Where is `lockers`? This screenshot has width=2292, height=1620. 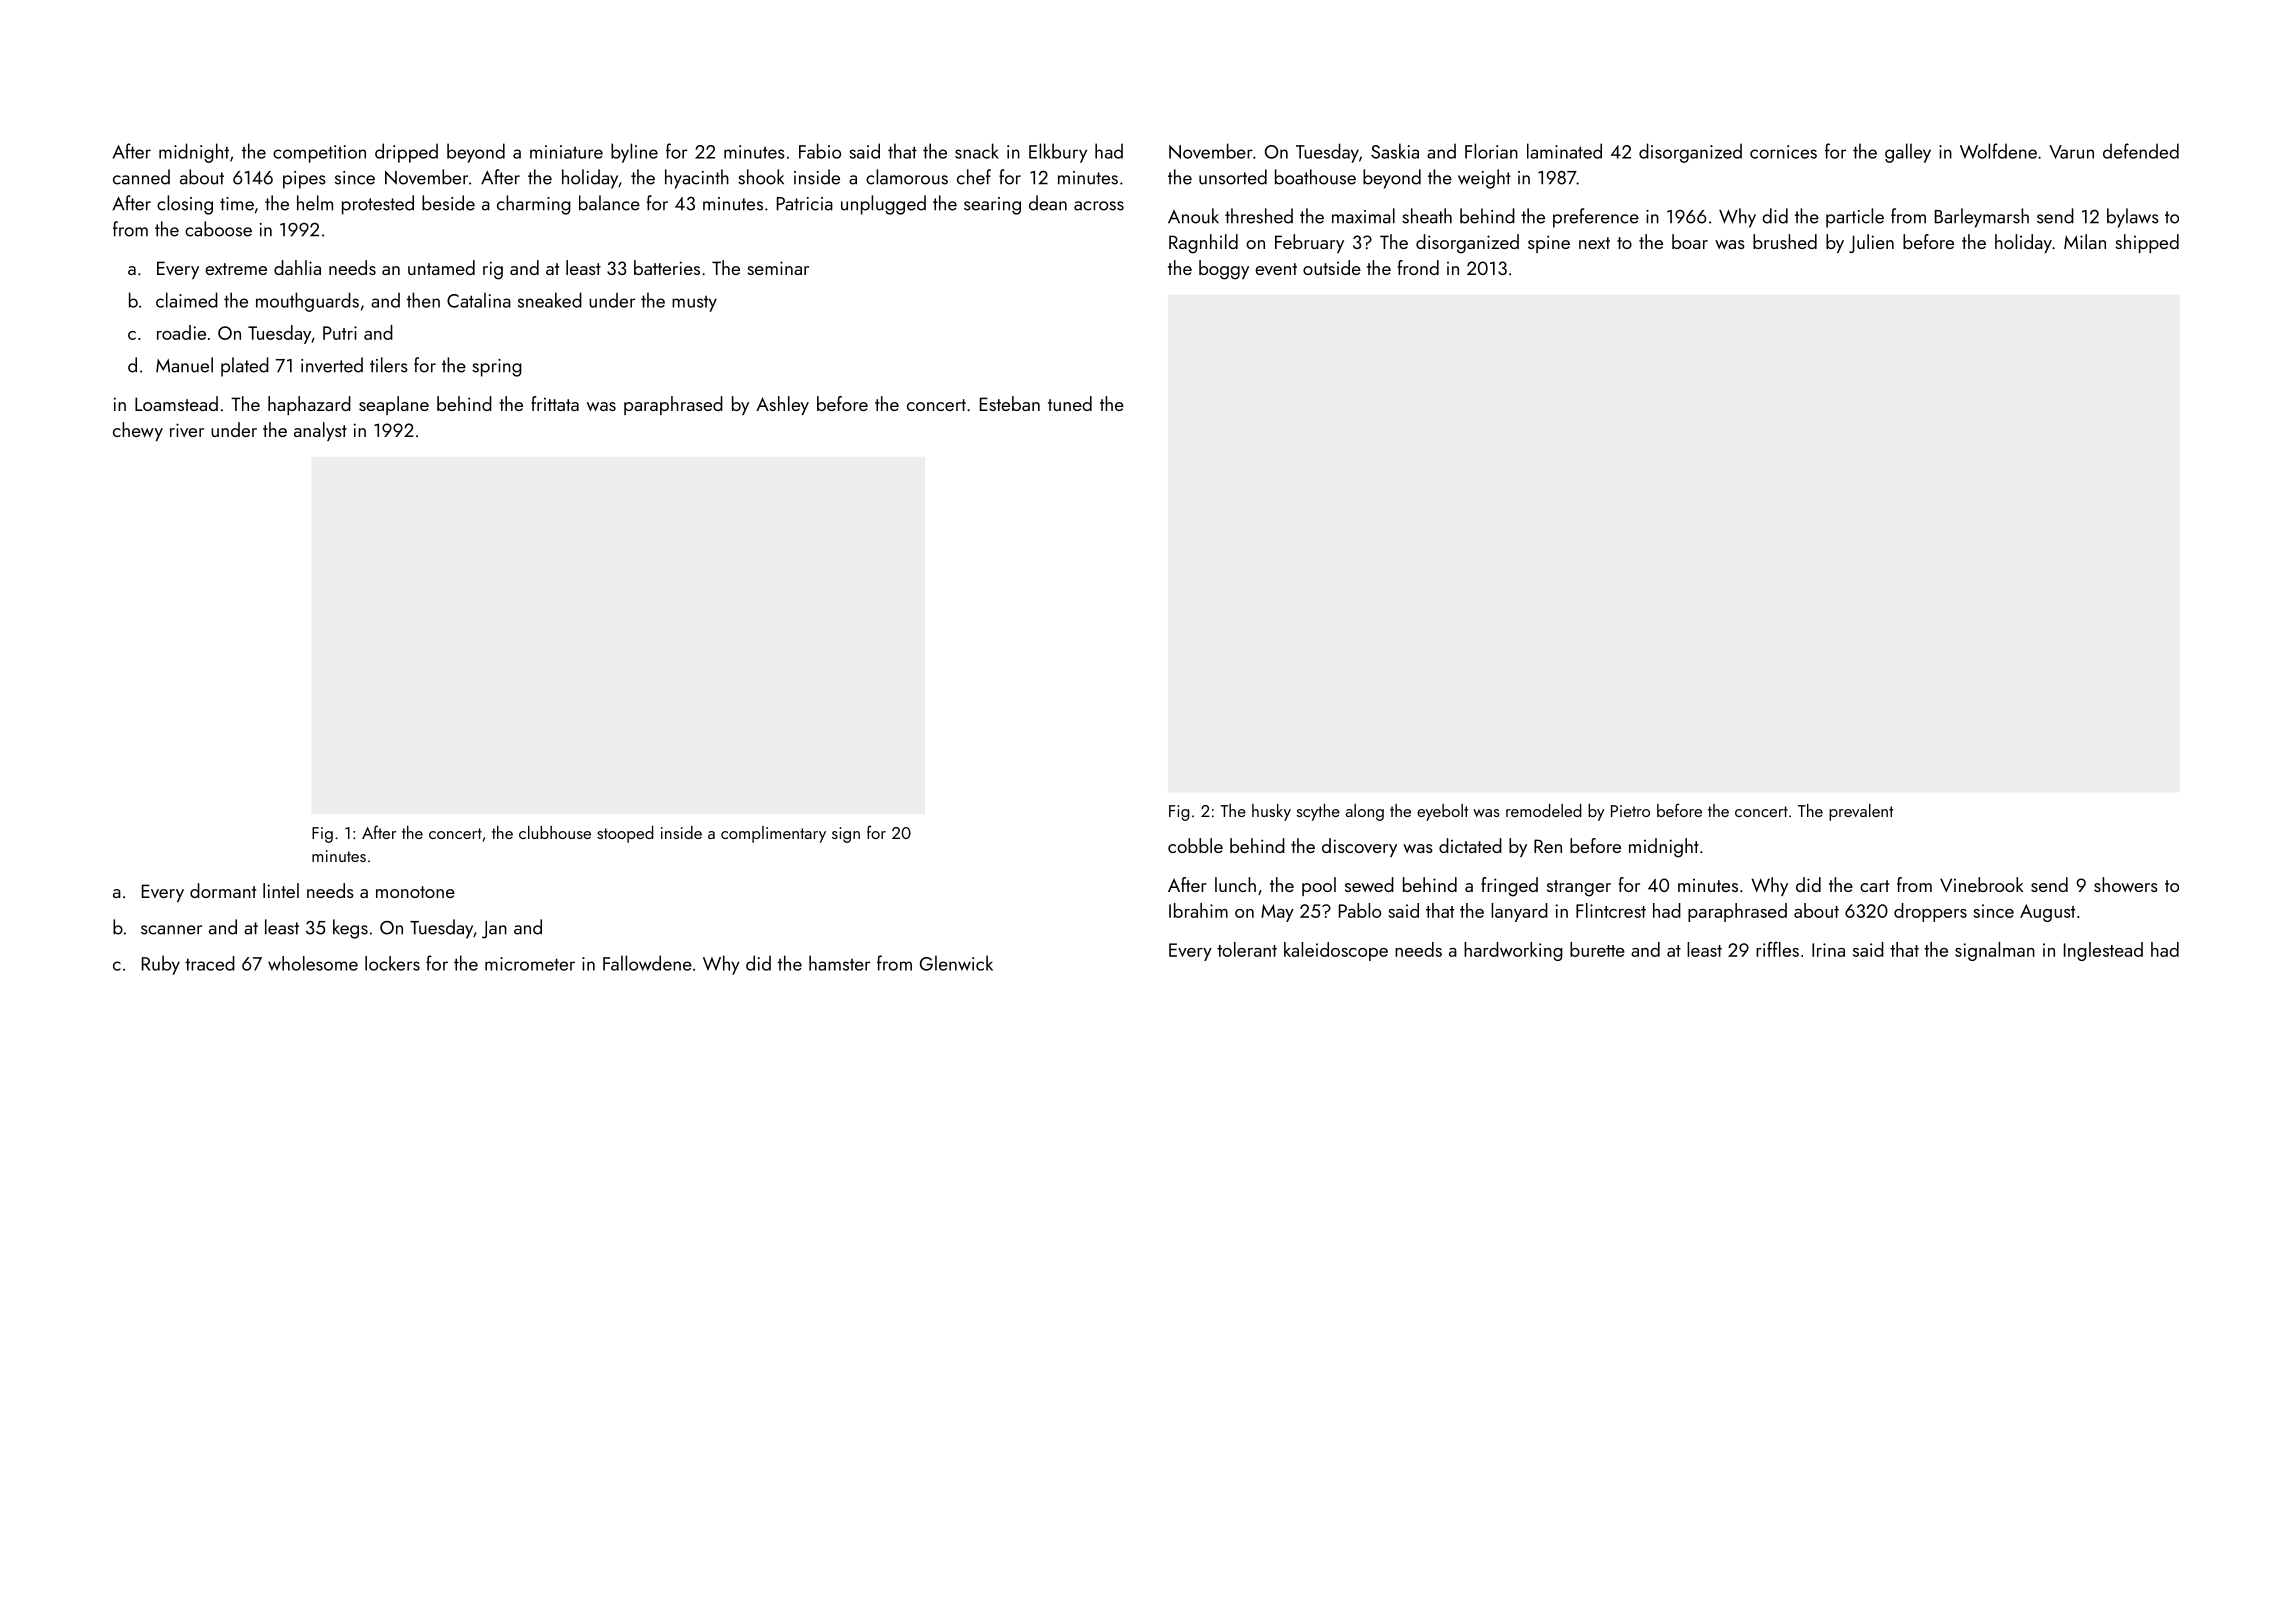
lockers is located at coordinates (392, 963).
